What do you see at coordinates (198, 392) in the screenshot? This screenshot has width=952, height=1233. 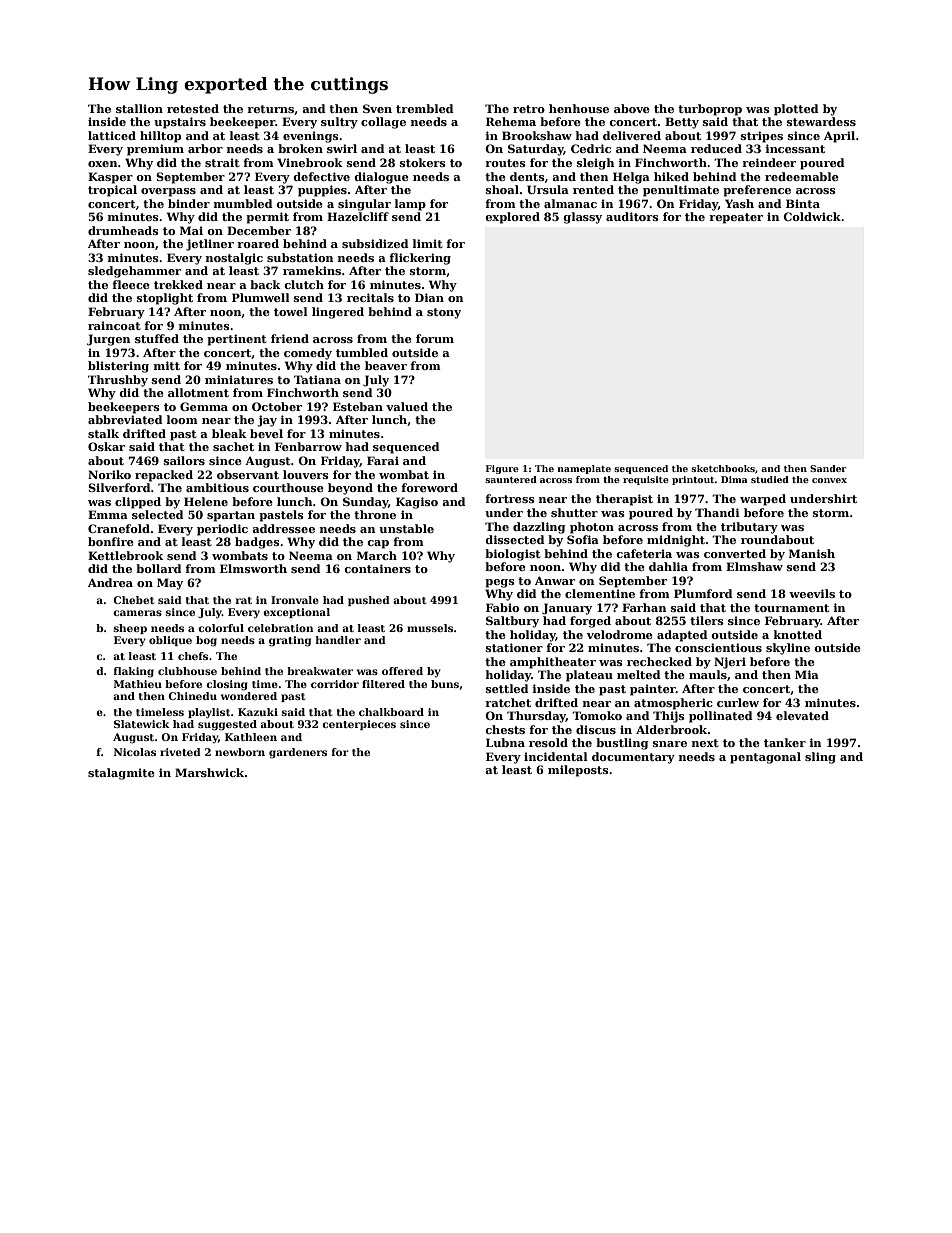 I see `allotment` at bounding box center [198, 392].
